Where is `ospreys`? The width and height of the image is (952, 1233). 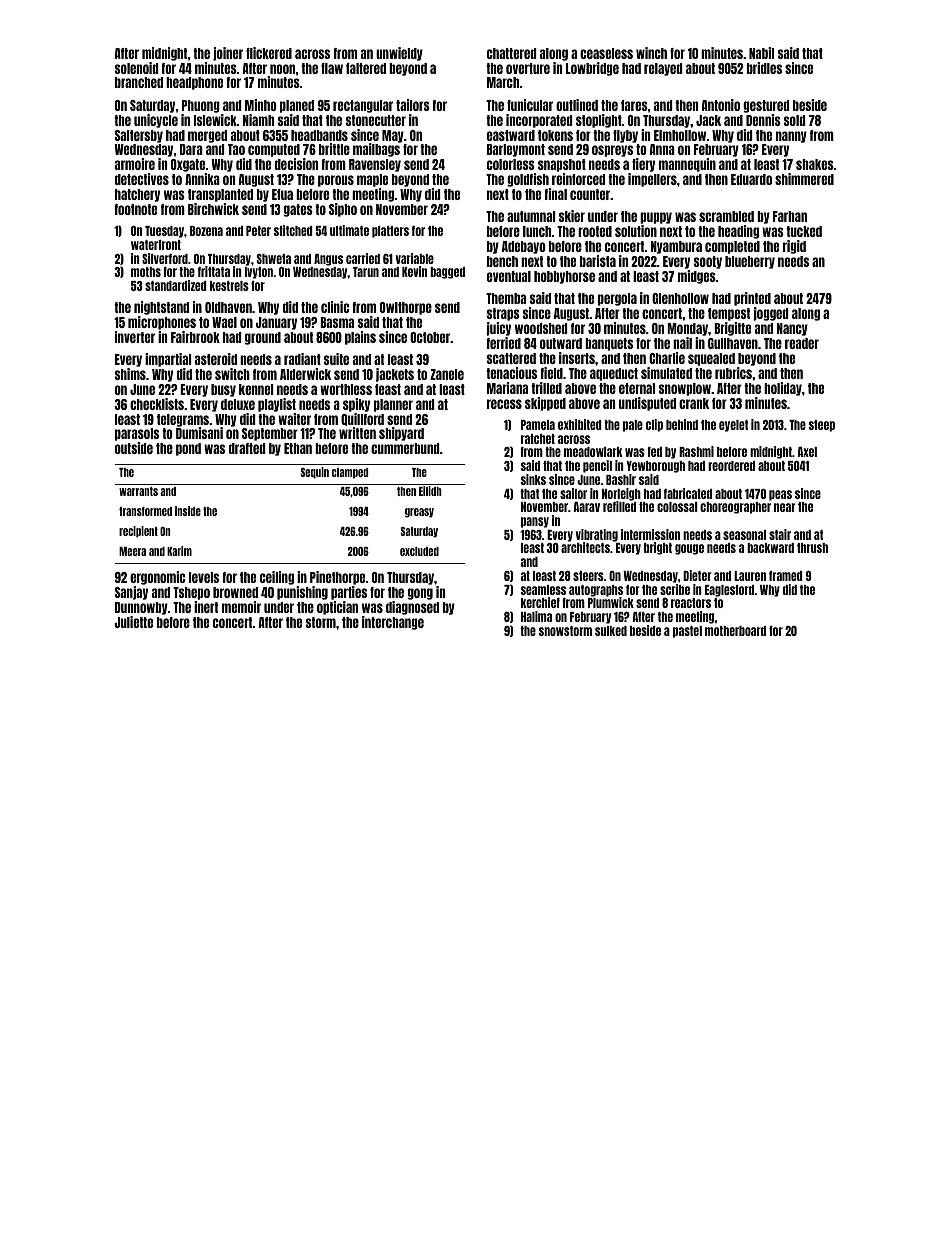
ospreys is located at coordinates (612, 151).
